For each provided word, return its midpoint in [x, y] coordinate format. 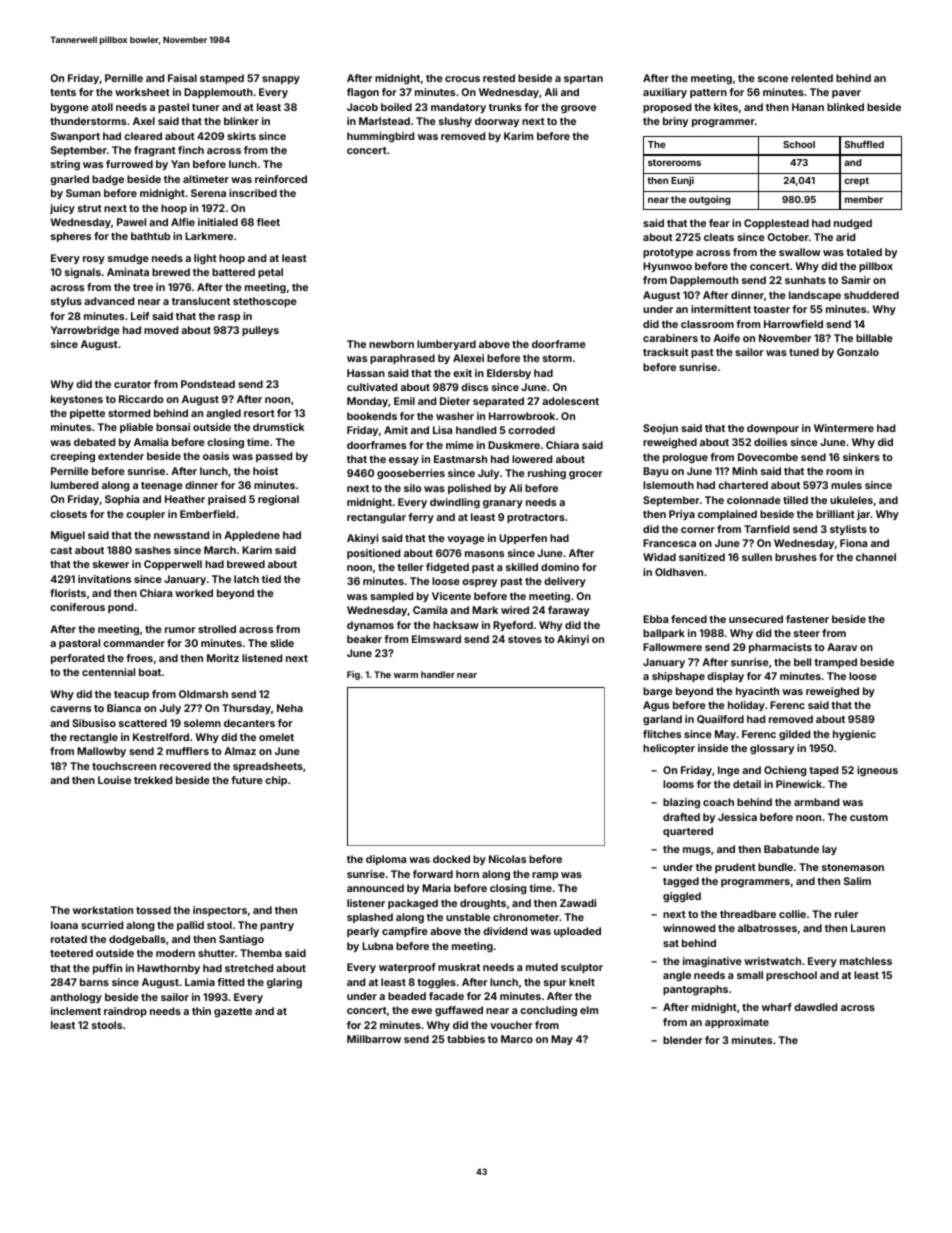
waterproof [407, 968]
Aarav [842, 647]
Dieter [455, 401]
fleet [268, 222]
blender [683, 1040]
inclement [76, 1011]
